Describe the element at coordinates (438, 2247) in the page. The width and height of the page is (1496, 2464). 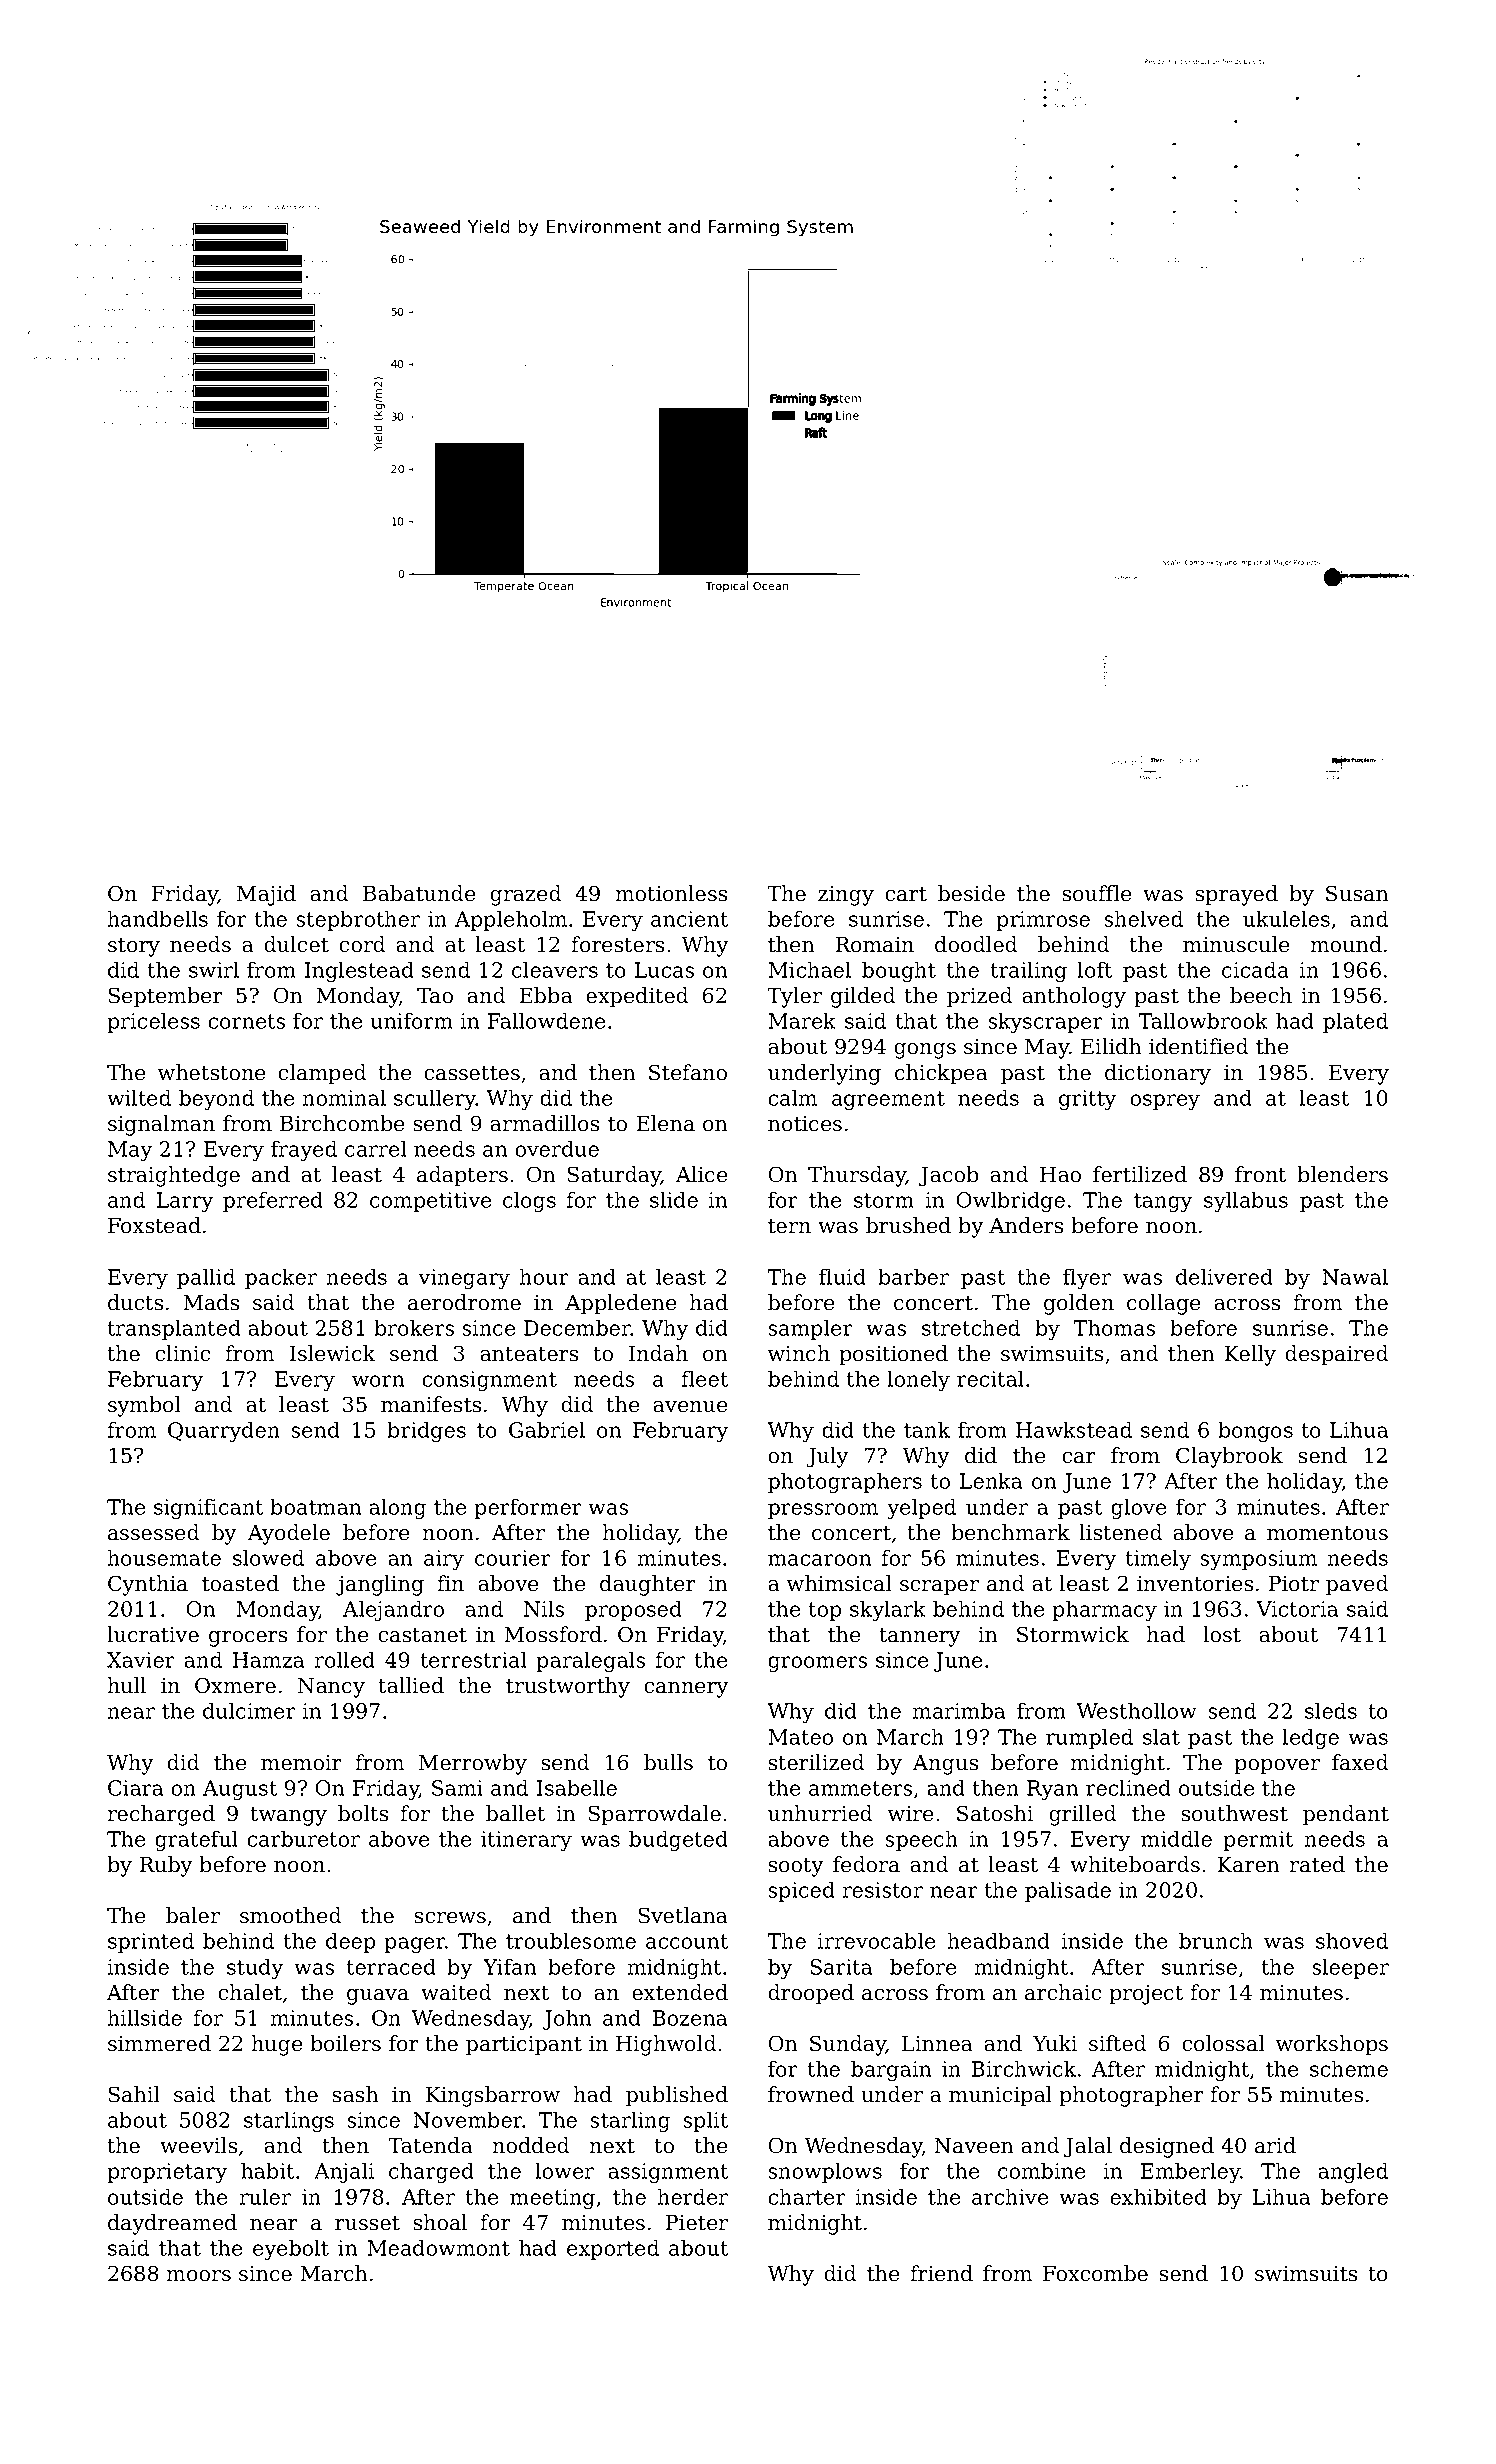
I see `Meadowmont` at that location.
